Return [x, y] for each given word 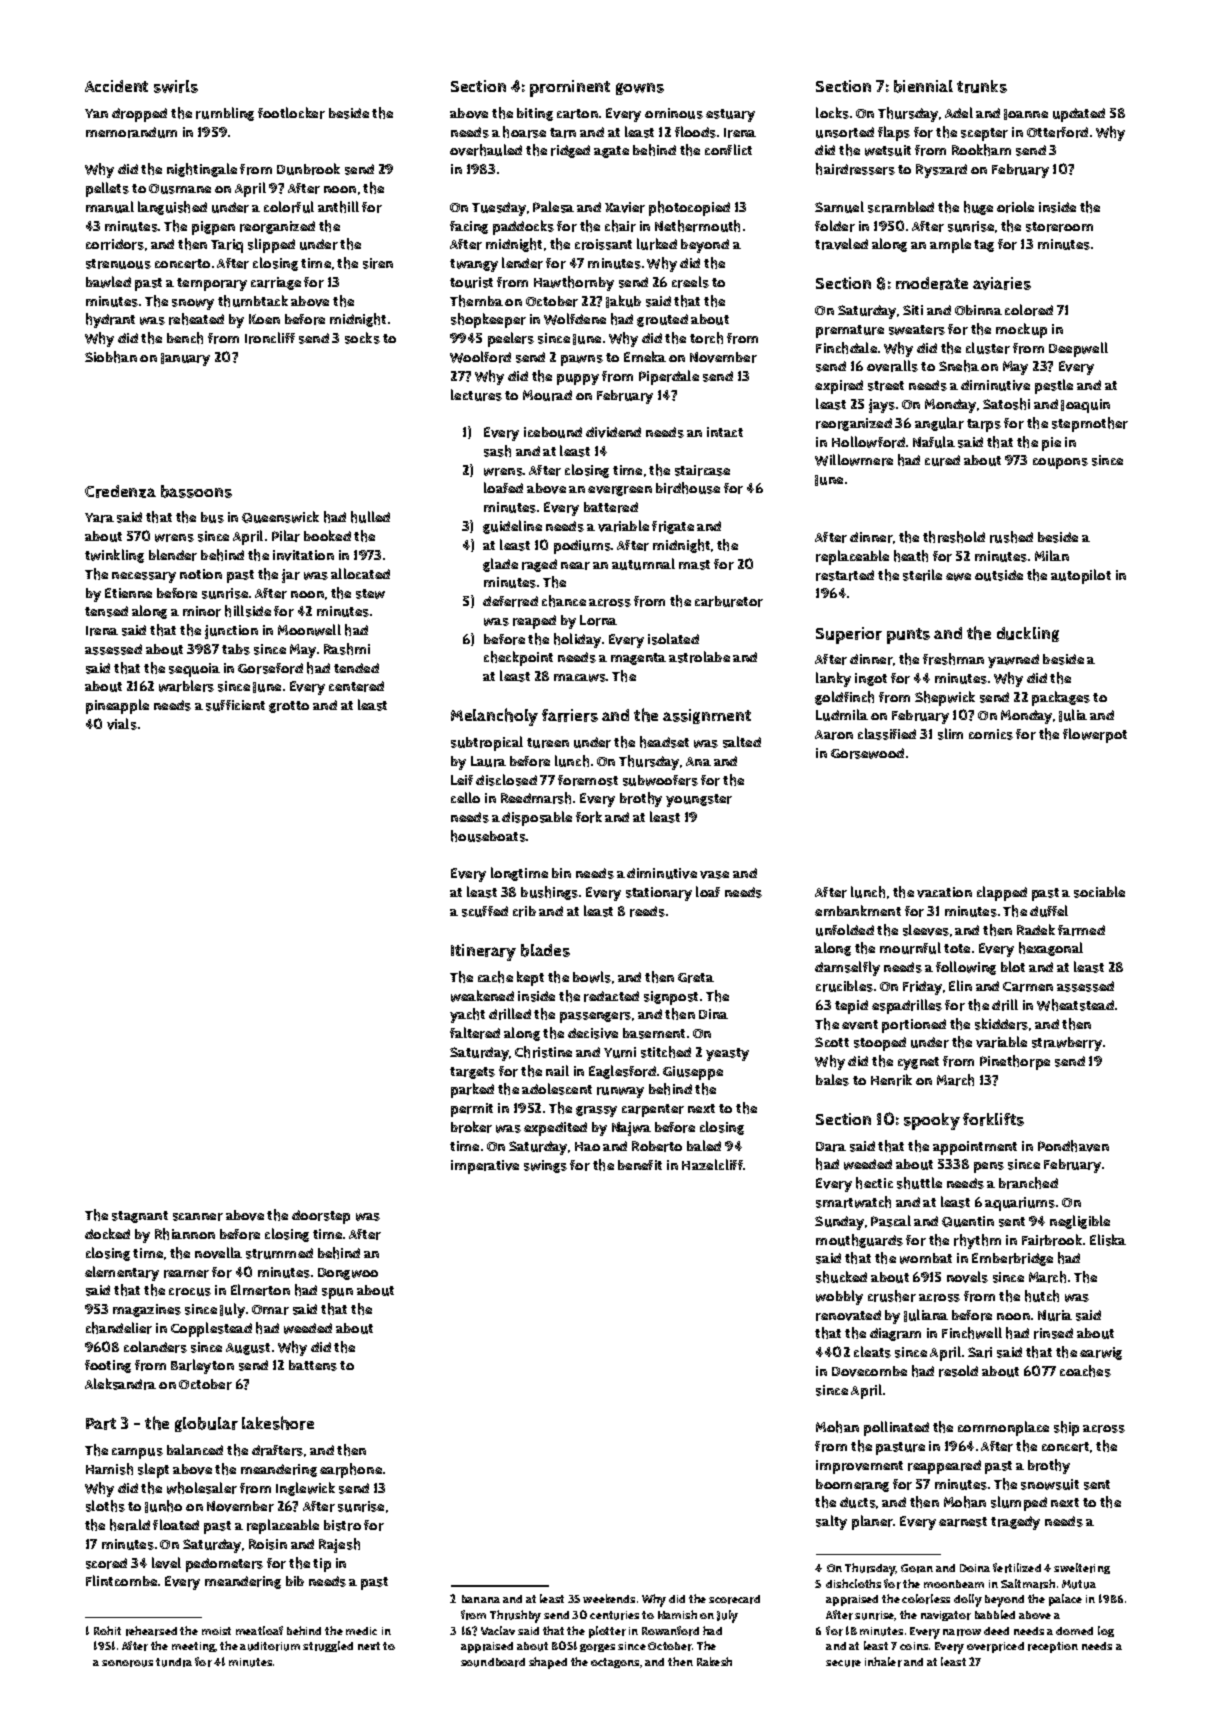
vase [714, 875]
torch [706, 338]
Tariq [227, 246]
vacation [944, 892]
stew [370, 594]
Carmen [1028, 987]
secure [843, 1663]
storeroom [1059, 227]
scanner [198, 1217]
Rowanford [670, 1631]
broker [471, 1127]
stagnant [140, 1217]
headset [664, 742]
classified [887, 734]
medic [361, 1631]
